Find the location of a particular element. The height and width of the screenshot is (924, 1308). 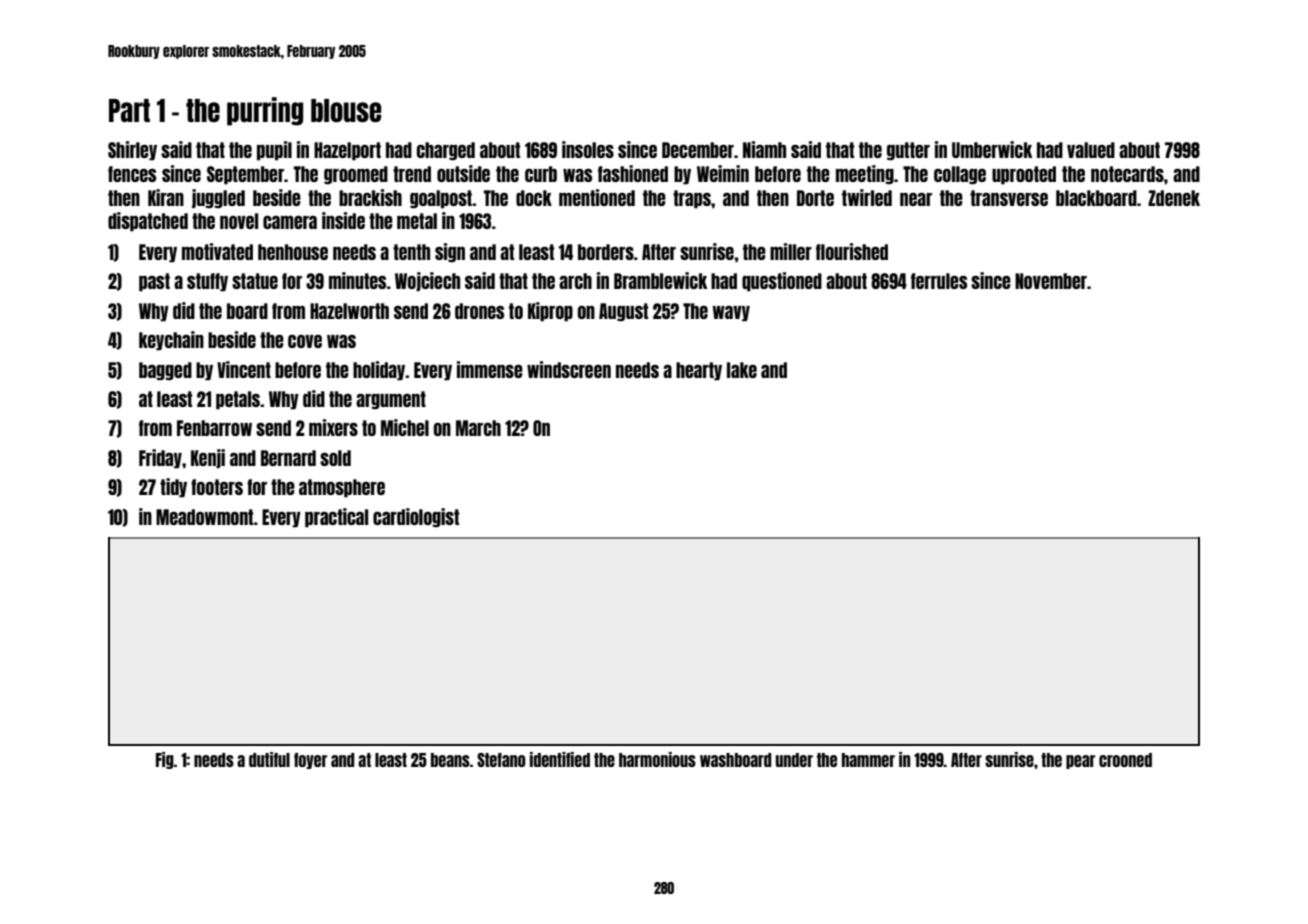

lake is located at coordinates (742, 370).
